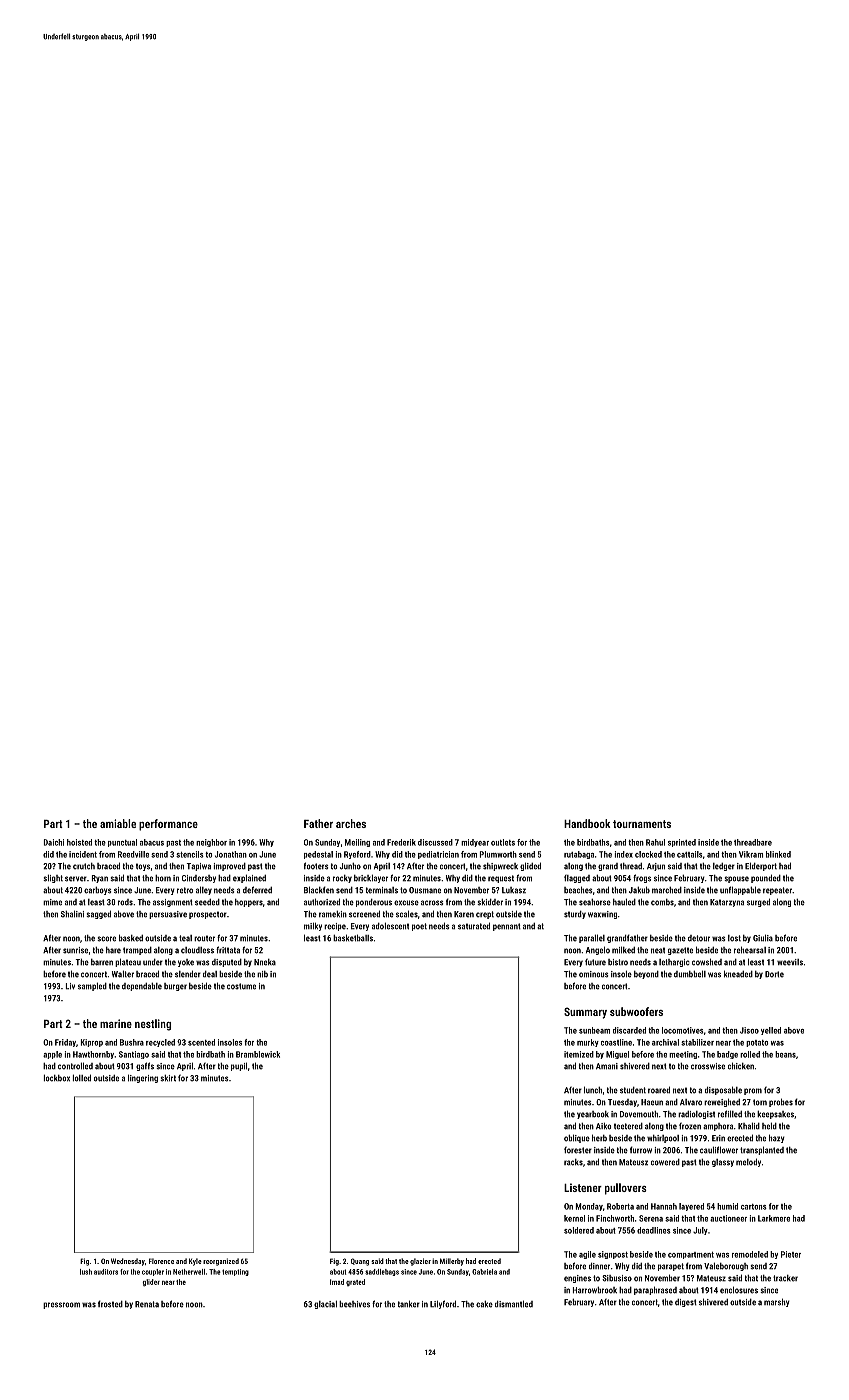 This screenshot has width=849, height=1400. I want to click on Ousmane, so click(425, 890).
